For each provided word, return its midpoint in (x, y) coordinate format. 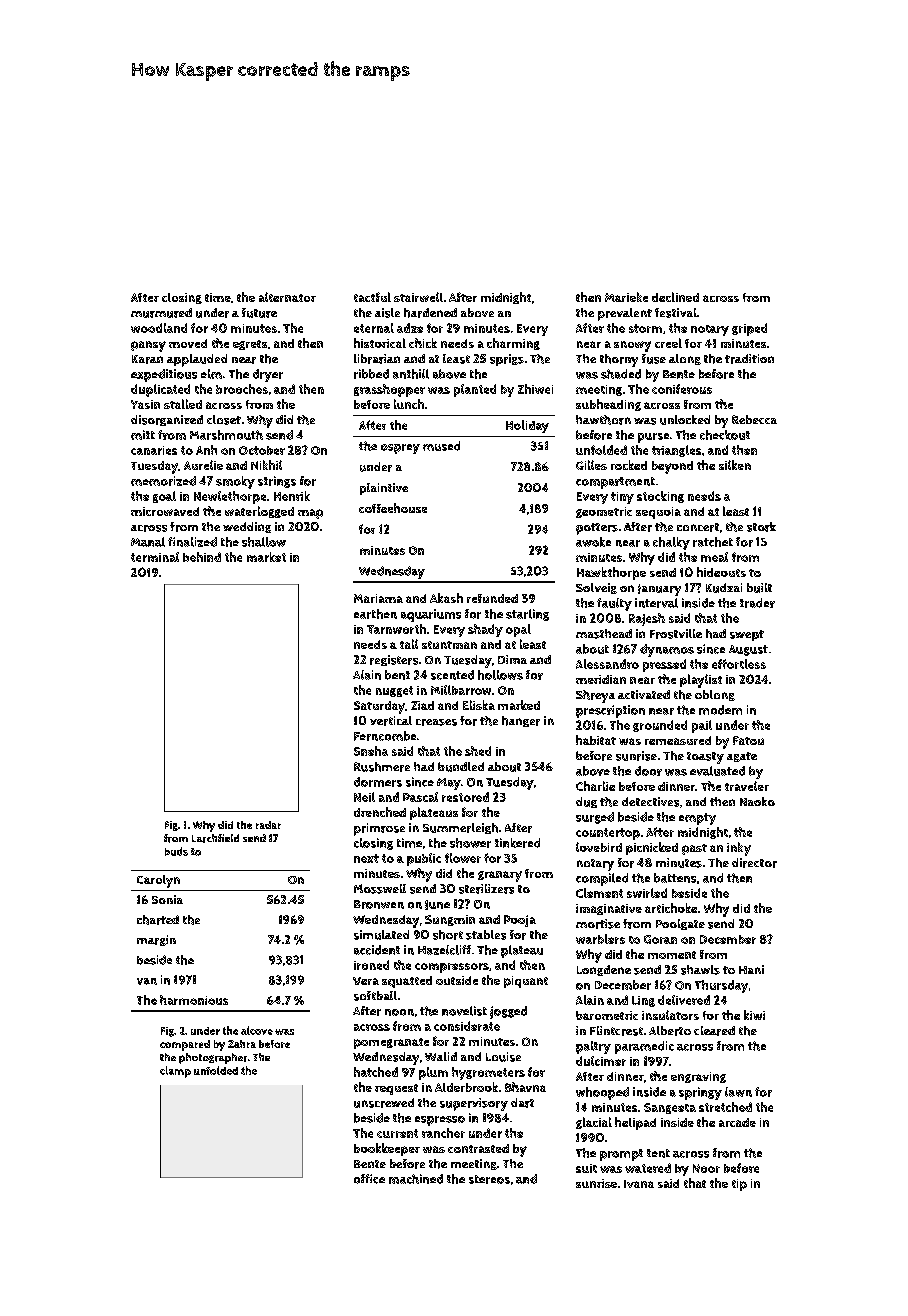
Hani (751, 969)
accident (377, 950)
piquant (526, 982)
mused (441, 446)
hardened (430, 313)
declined (675, 297)
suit (586, 1168)
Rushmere (382, 767)
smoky (235, 482)
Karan (147, 359)
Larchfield (215, 838)
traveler (747, 786)
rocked (629, 465)
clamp (175, 1072)
